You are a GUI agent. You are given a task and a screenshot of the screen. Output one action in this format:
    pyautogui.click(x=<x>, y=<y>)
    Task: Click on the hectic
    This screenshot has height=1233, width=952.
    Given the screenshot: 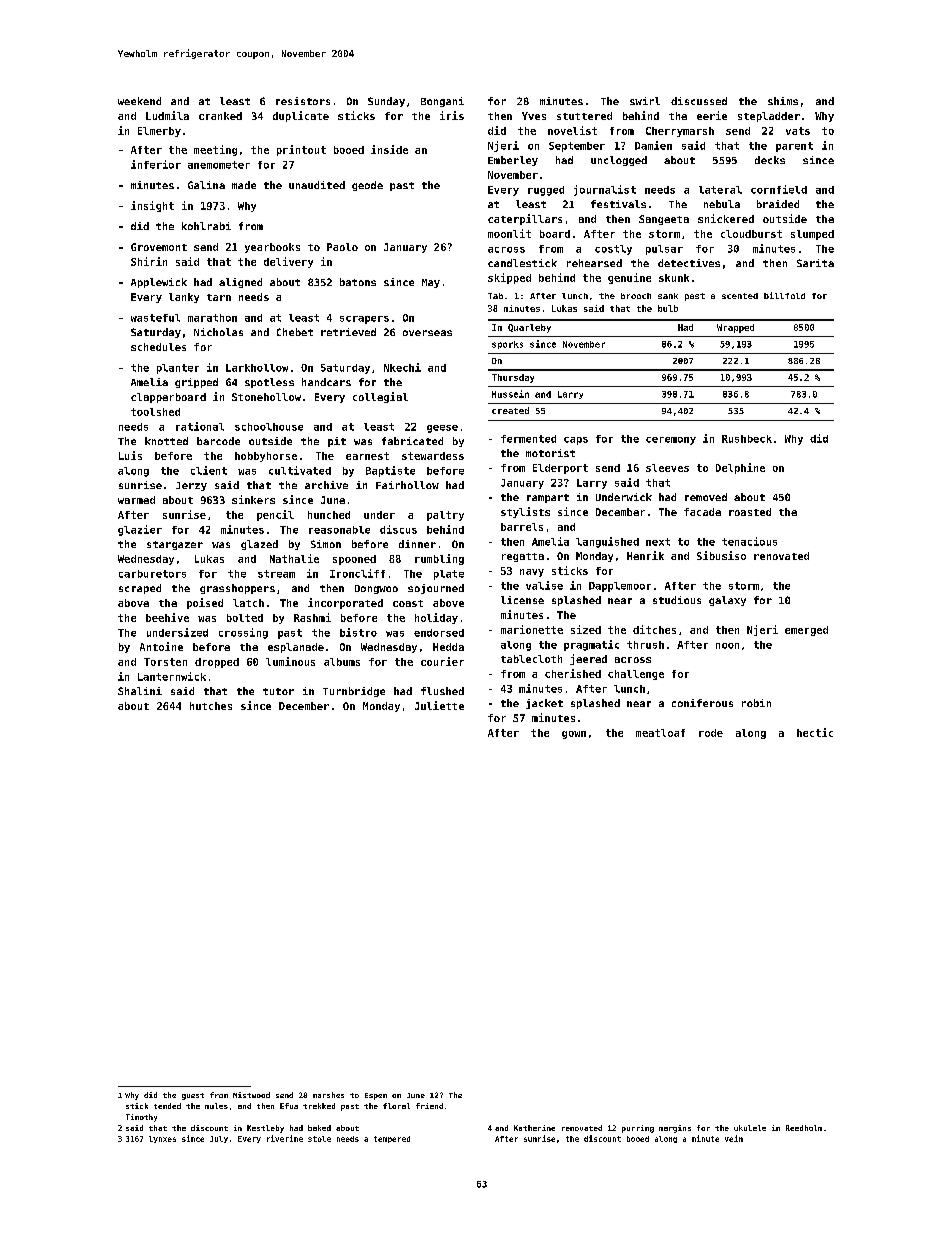 What is the action you would take?
    pyautogui.click(x=815, y=732)
